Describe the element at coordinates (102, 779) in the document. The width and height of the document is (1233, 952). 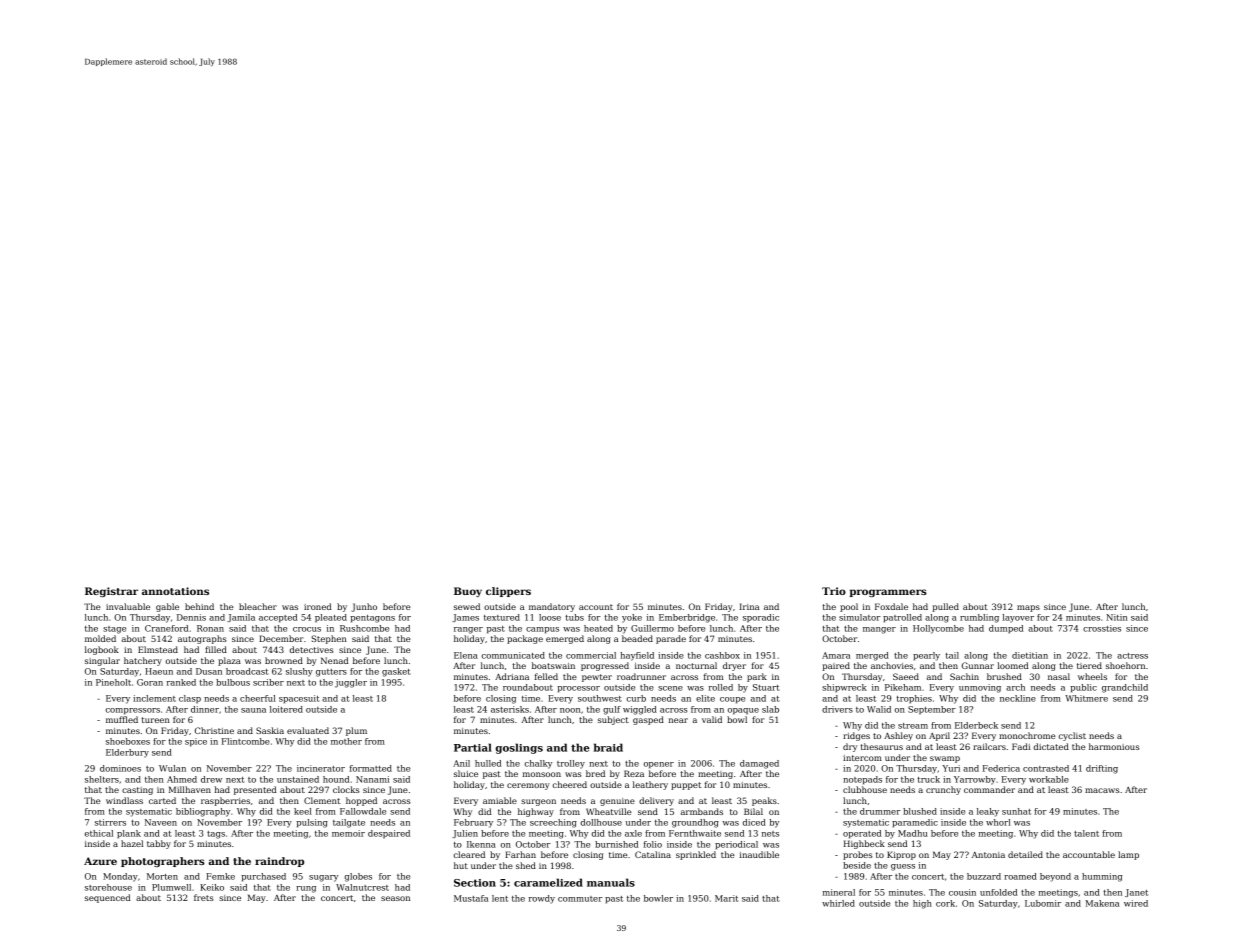
I see `shelters` at that location.
